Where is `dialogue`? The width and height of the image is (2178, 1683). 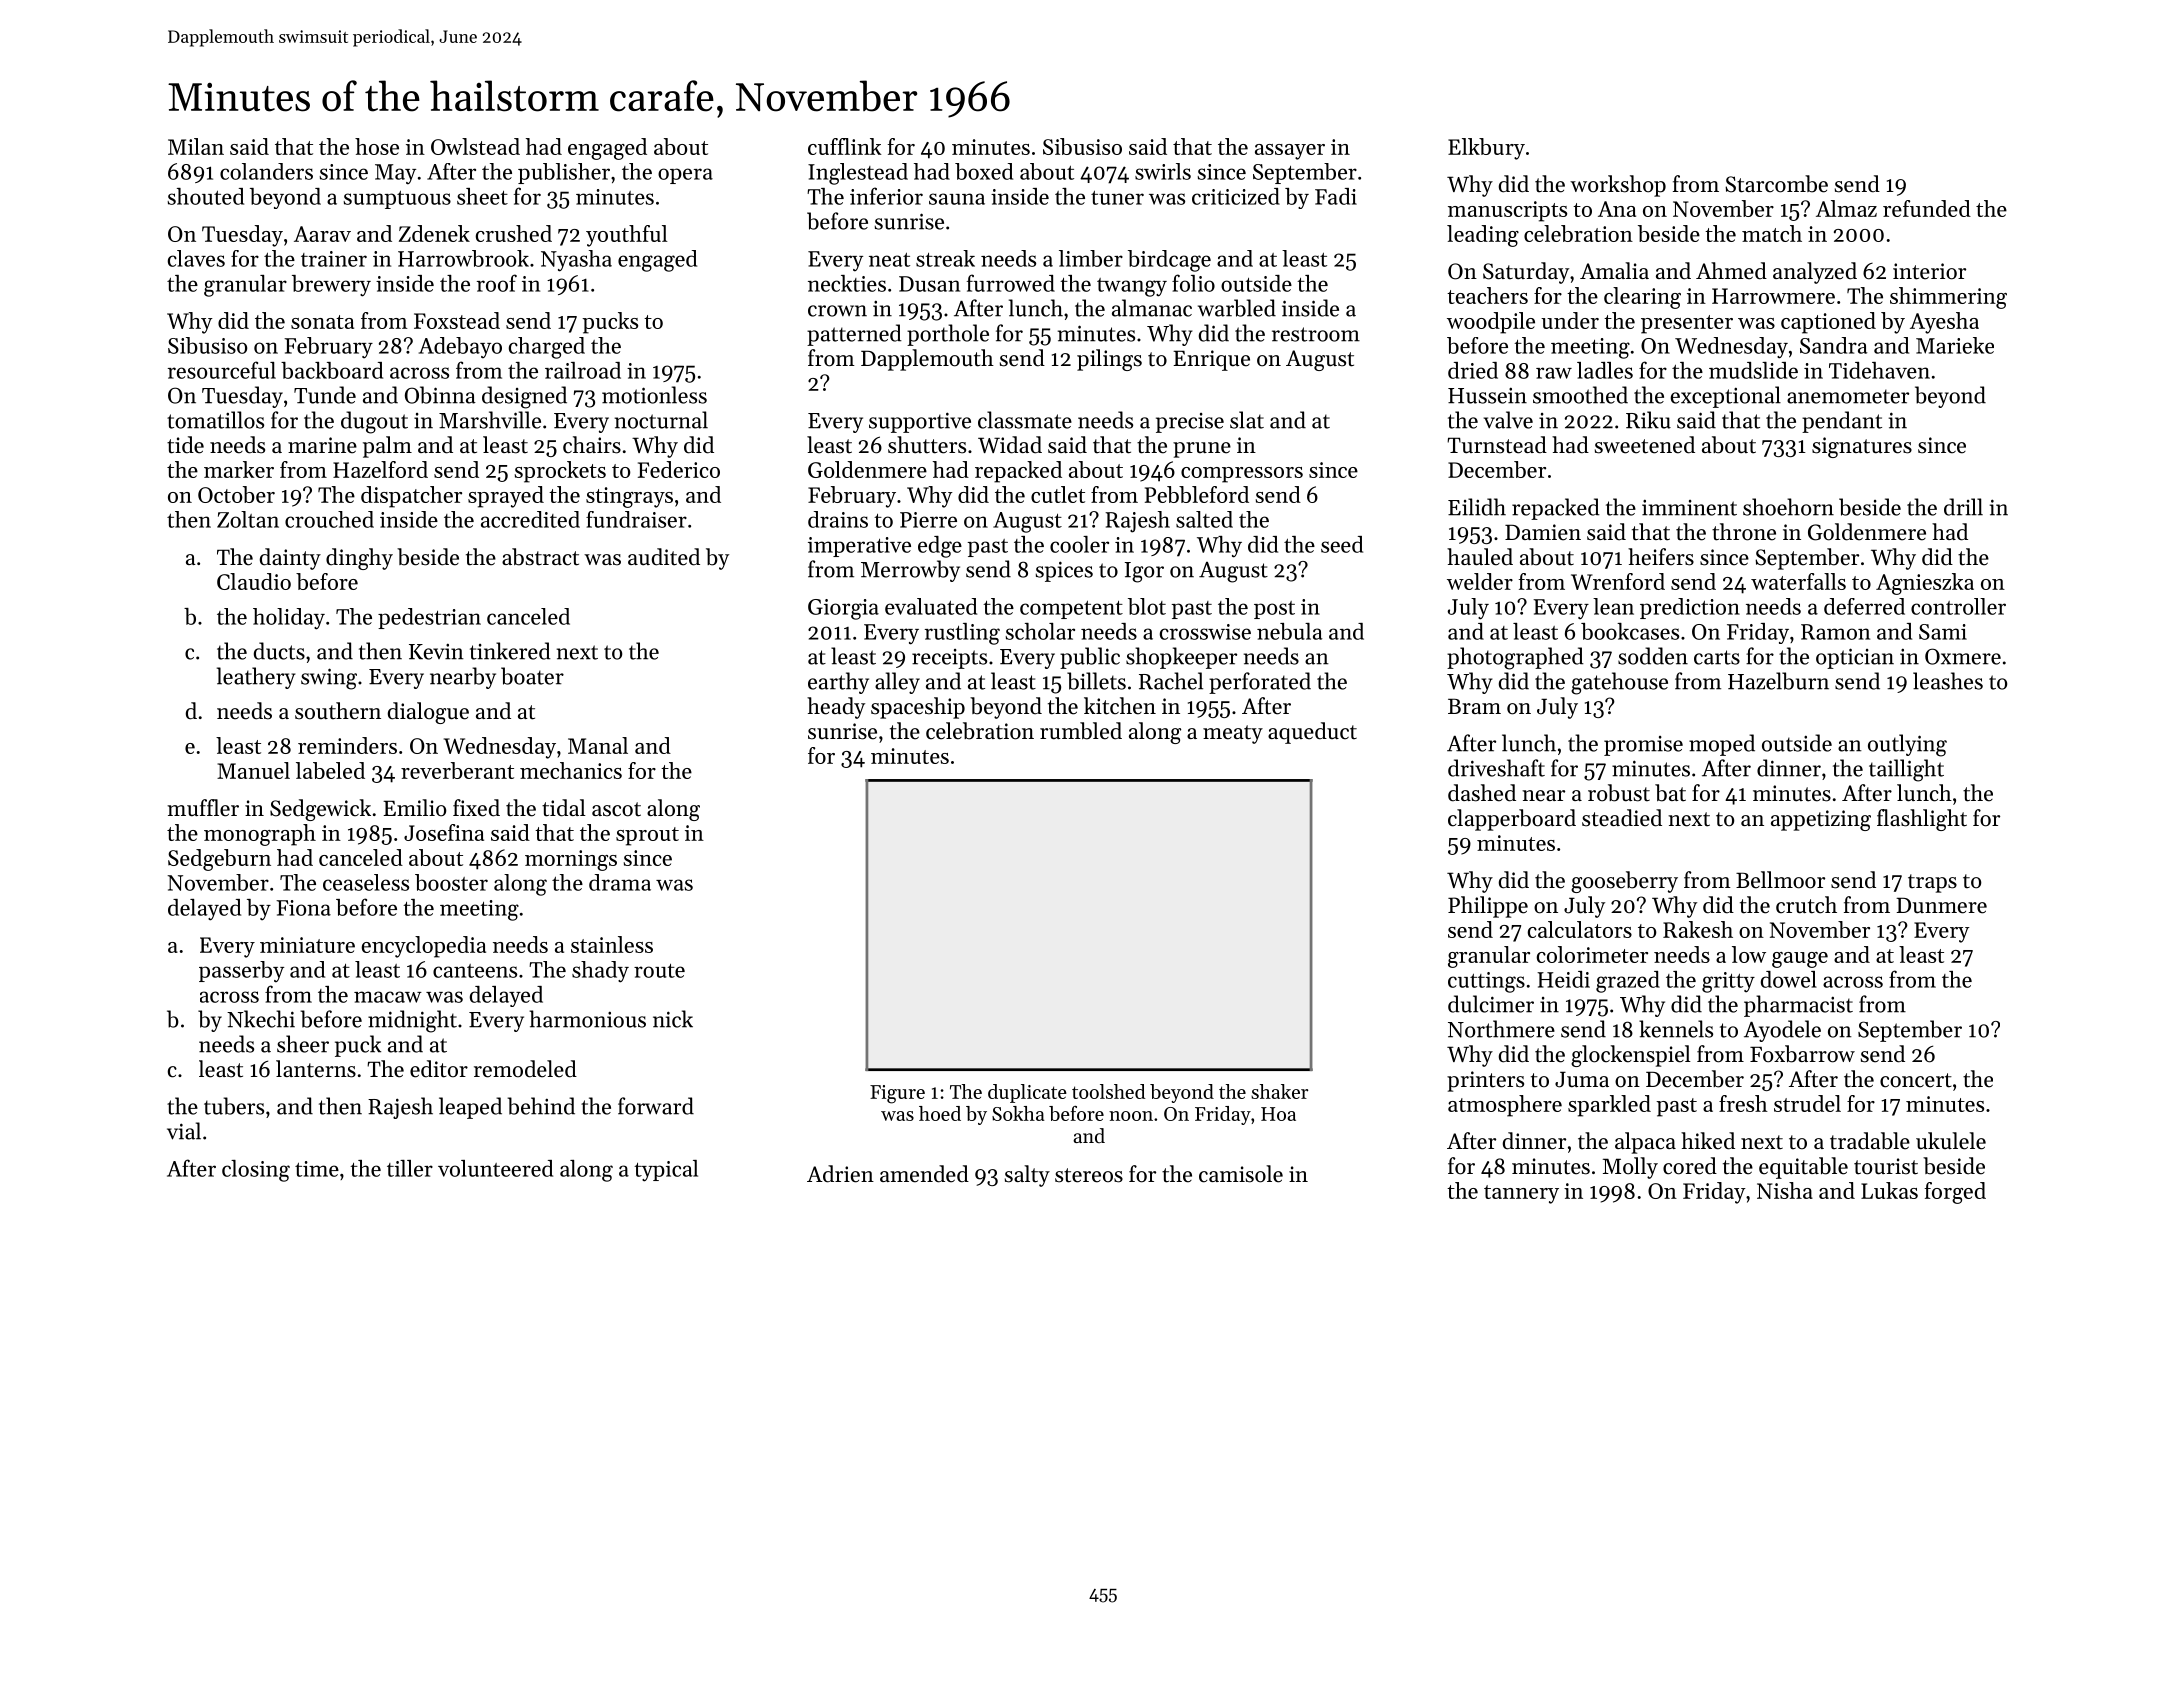 dialogue is located at coordinates (428, 713).
